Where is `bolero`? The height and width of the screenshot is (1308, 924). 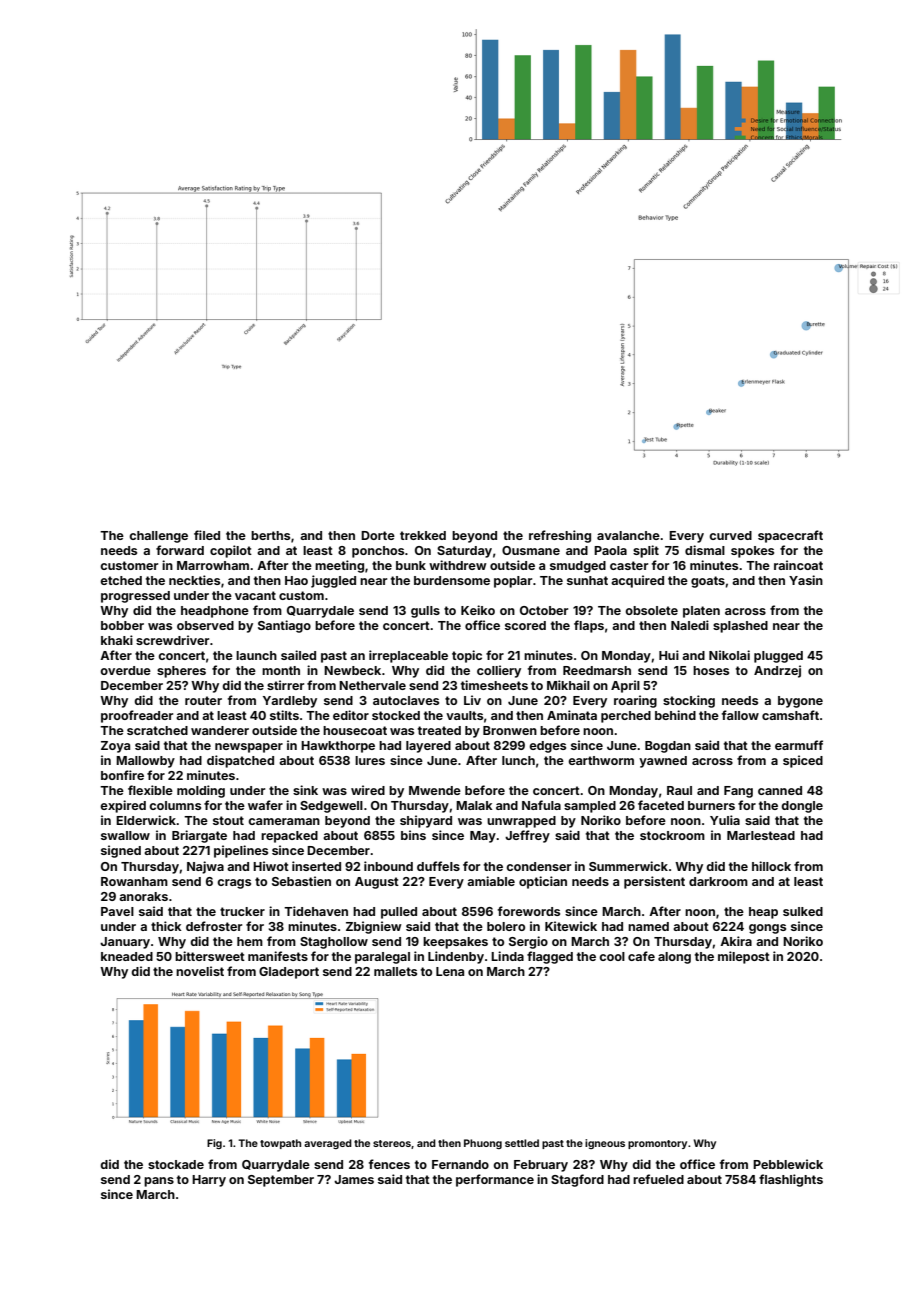
bolero is located at coordinates (506, 926).
